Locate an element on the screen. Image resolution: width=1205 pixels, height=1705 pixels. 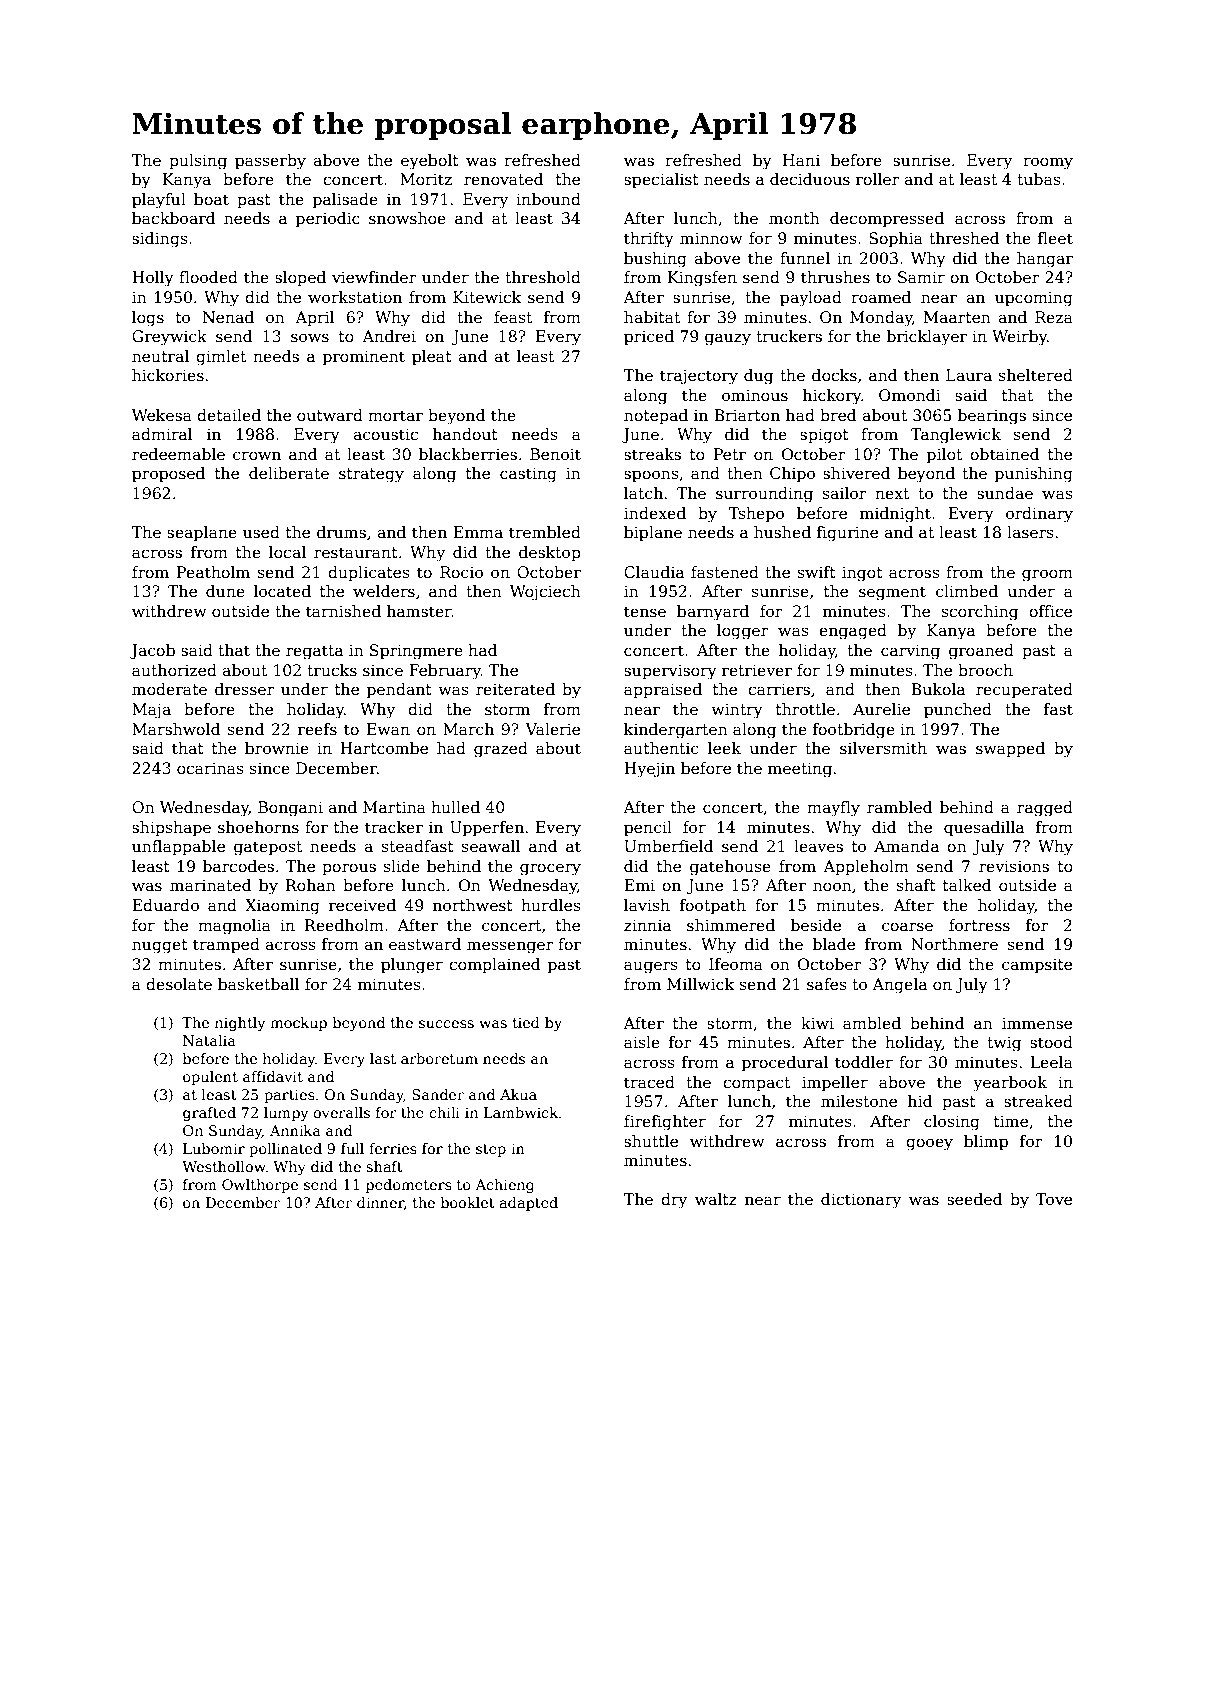
indexed is located at coordinates (655, 513).
